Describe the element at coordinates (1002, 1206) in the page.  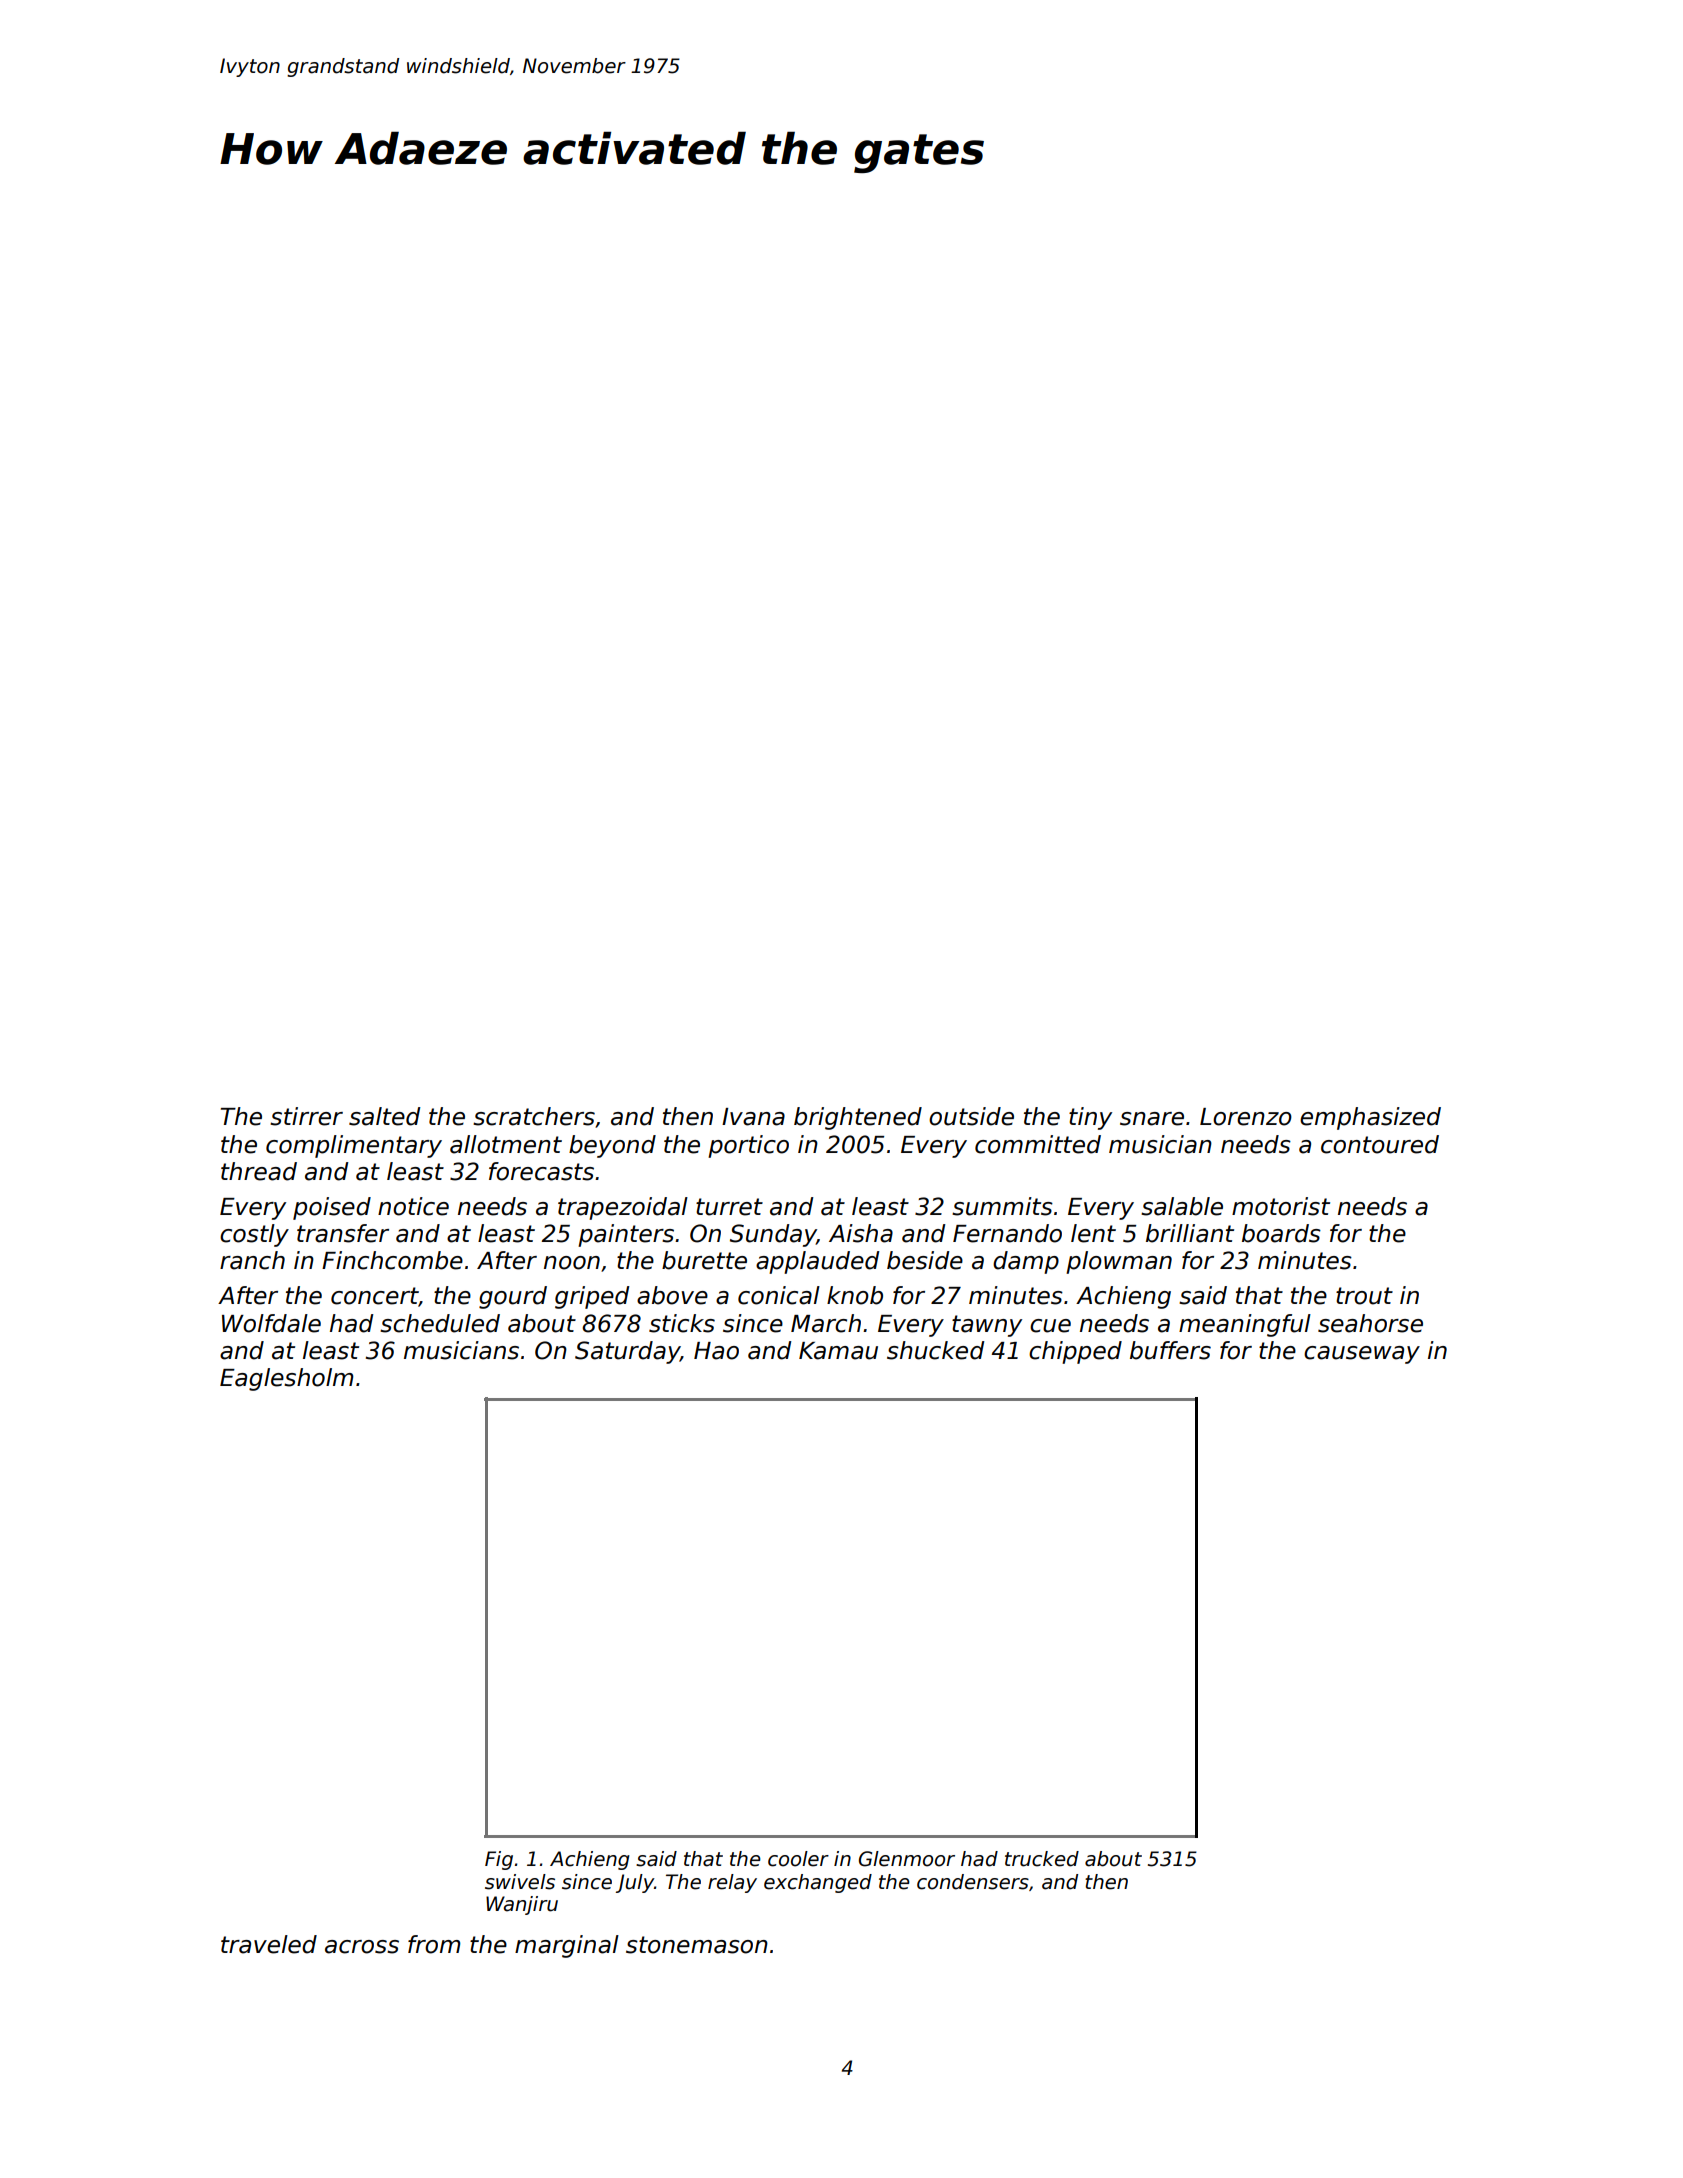
I see `summits` at that location.
